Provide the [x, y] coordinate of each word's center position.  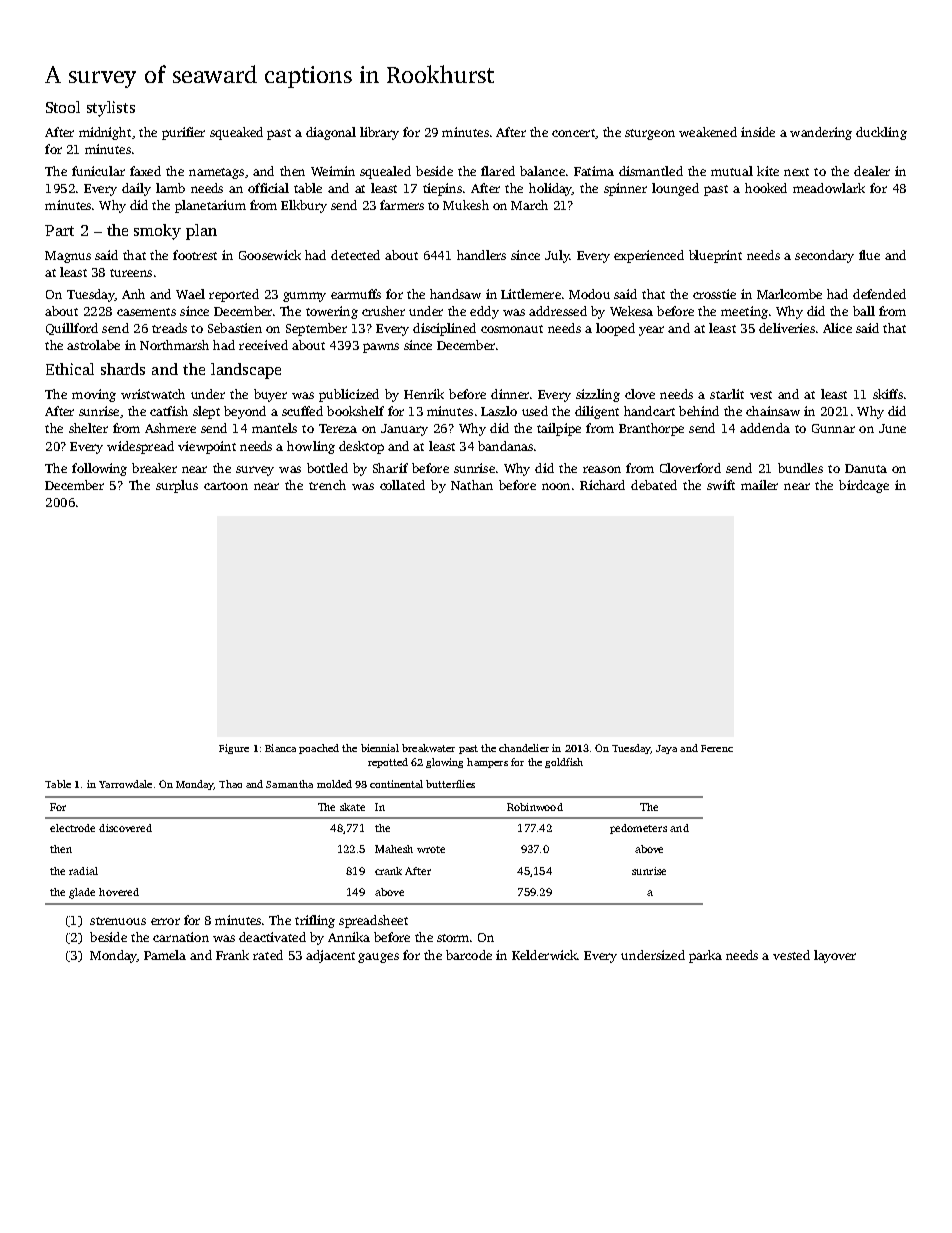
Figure [234, 749]
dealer [872, 171]
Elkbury [304, 206]
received [263, 345]
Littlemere [531, 294]
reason [602, 469]
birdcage [864, 486]
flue [869, 255]
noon [556, 486]
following [99, 469]
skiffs [888, 394]
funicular [98, 171]
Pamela [165, 955]
